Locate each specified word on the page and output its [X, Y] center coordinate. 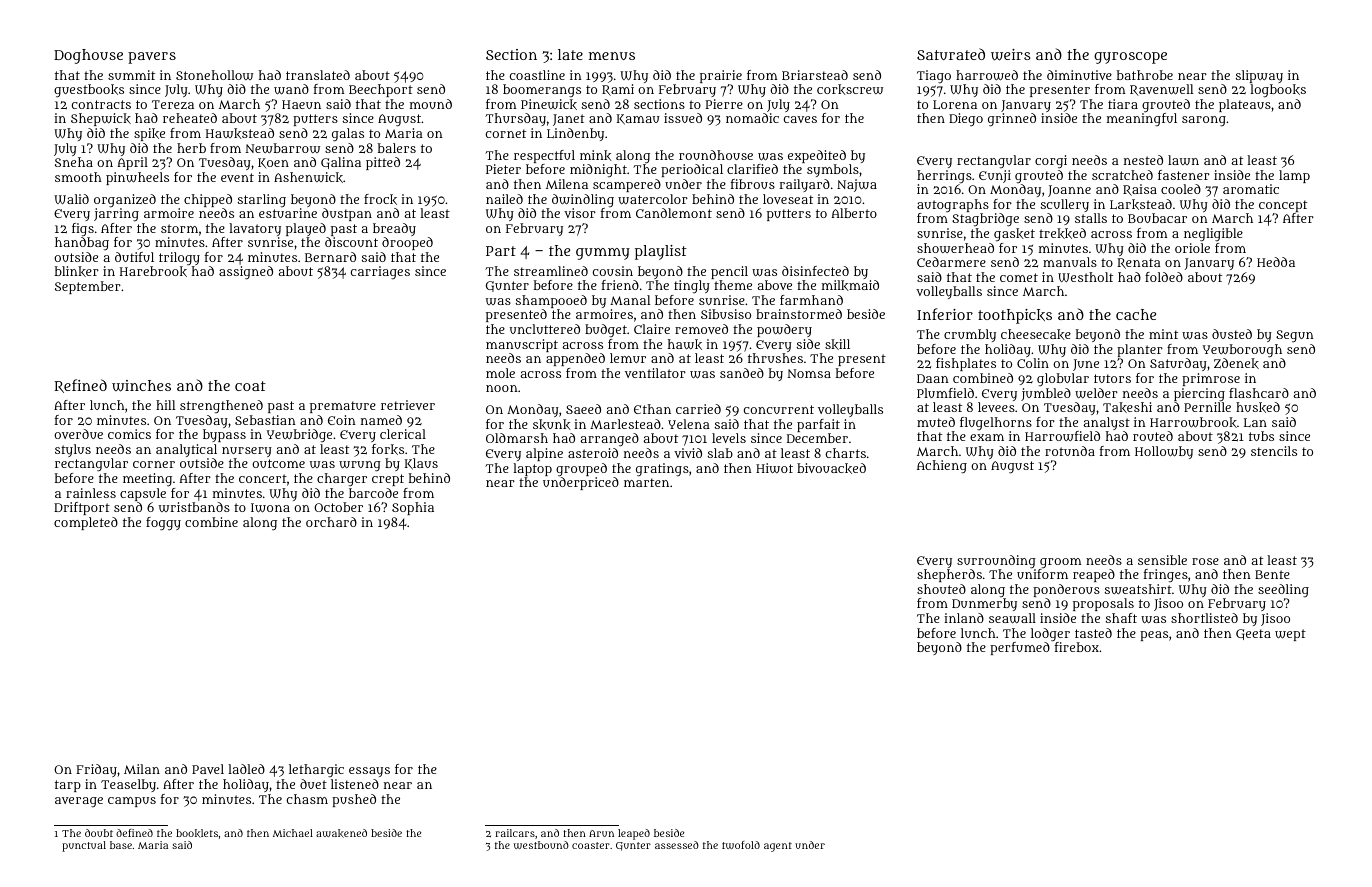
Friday [96, 770]
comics [129, 434]
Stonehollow [214, 75]
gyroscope [1130, 58]
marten [646, 482]
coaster [591, 845]
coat [250, 386]
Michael [293, 833]
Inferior [945, 314]
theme [733, 285]
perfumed [1020, 648]
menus [612, 56]
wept [1290, 635]
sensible [1162, 560]
